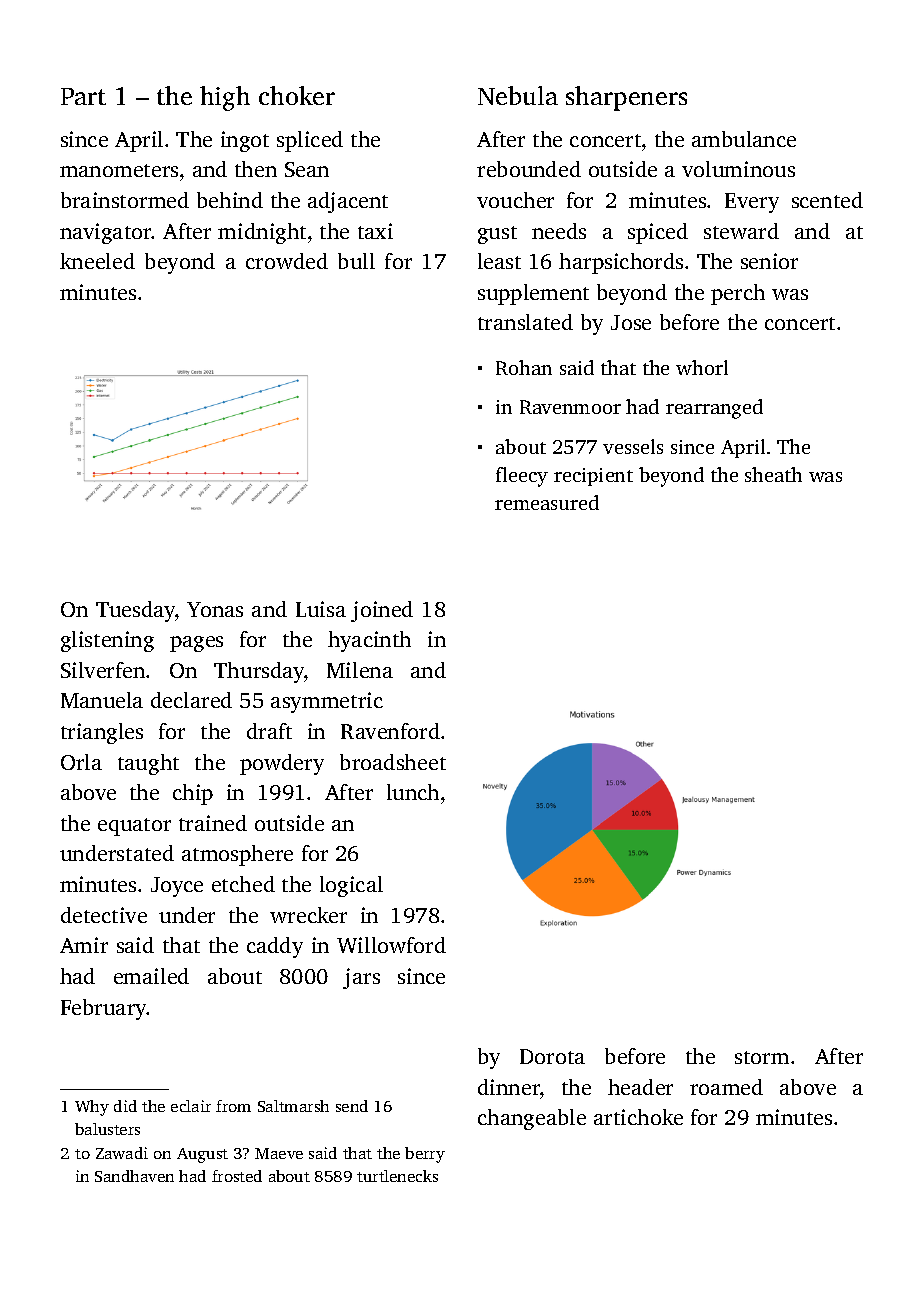 Image resolution: width=924 pixels, height=1311 pixels. Describe the element at coordinates (518, 95) in the screenshot. I see `Nebula` at that location.
